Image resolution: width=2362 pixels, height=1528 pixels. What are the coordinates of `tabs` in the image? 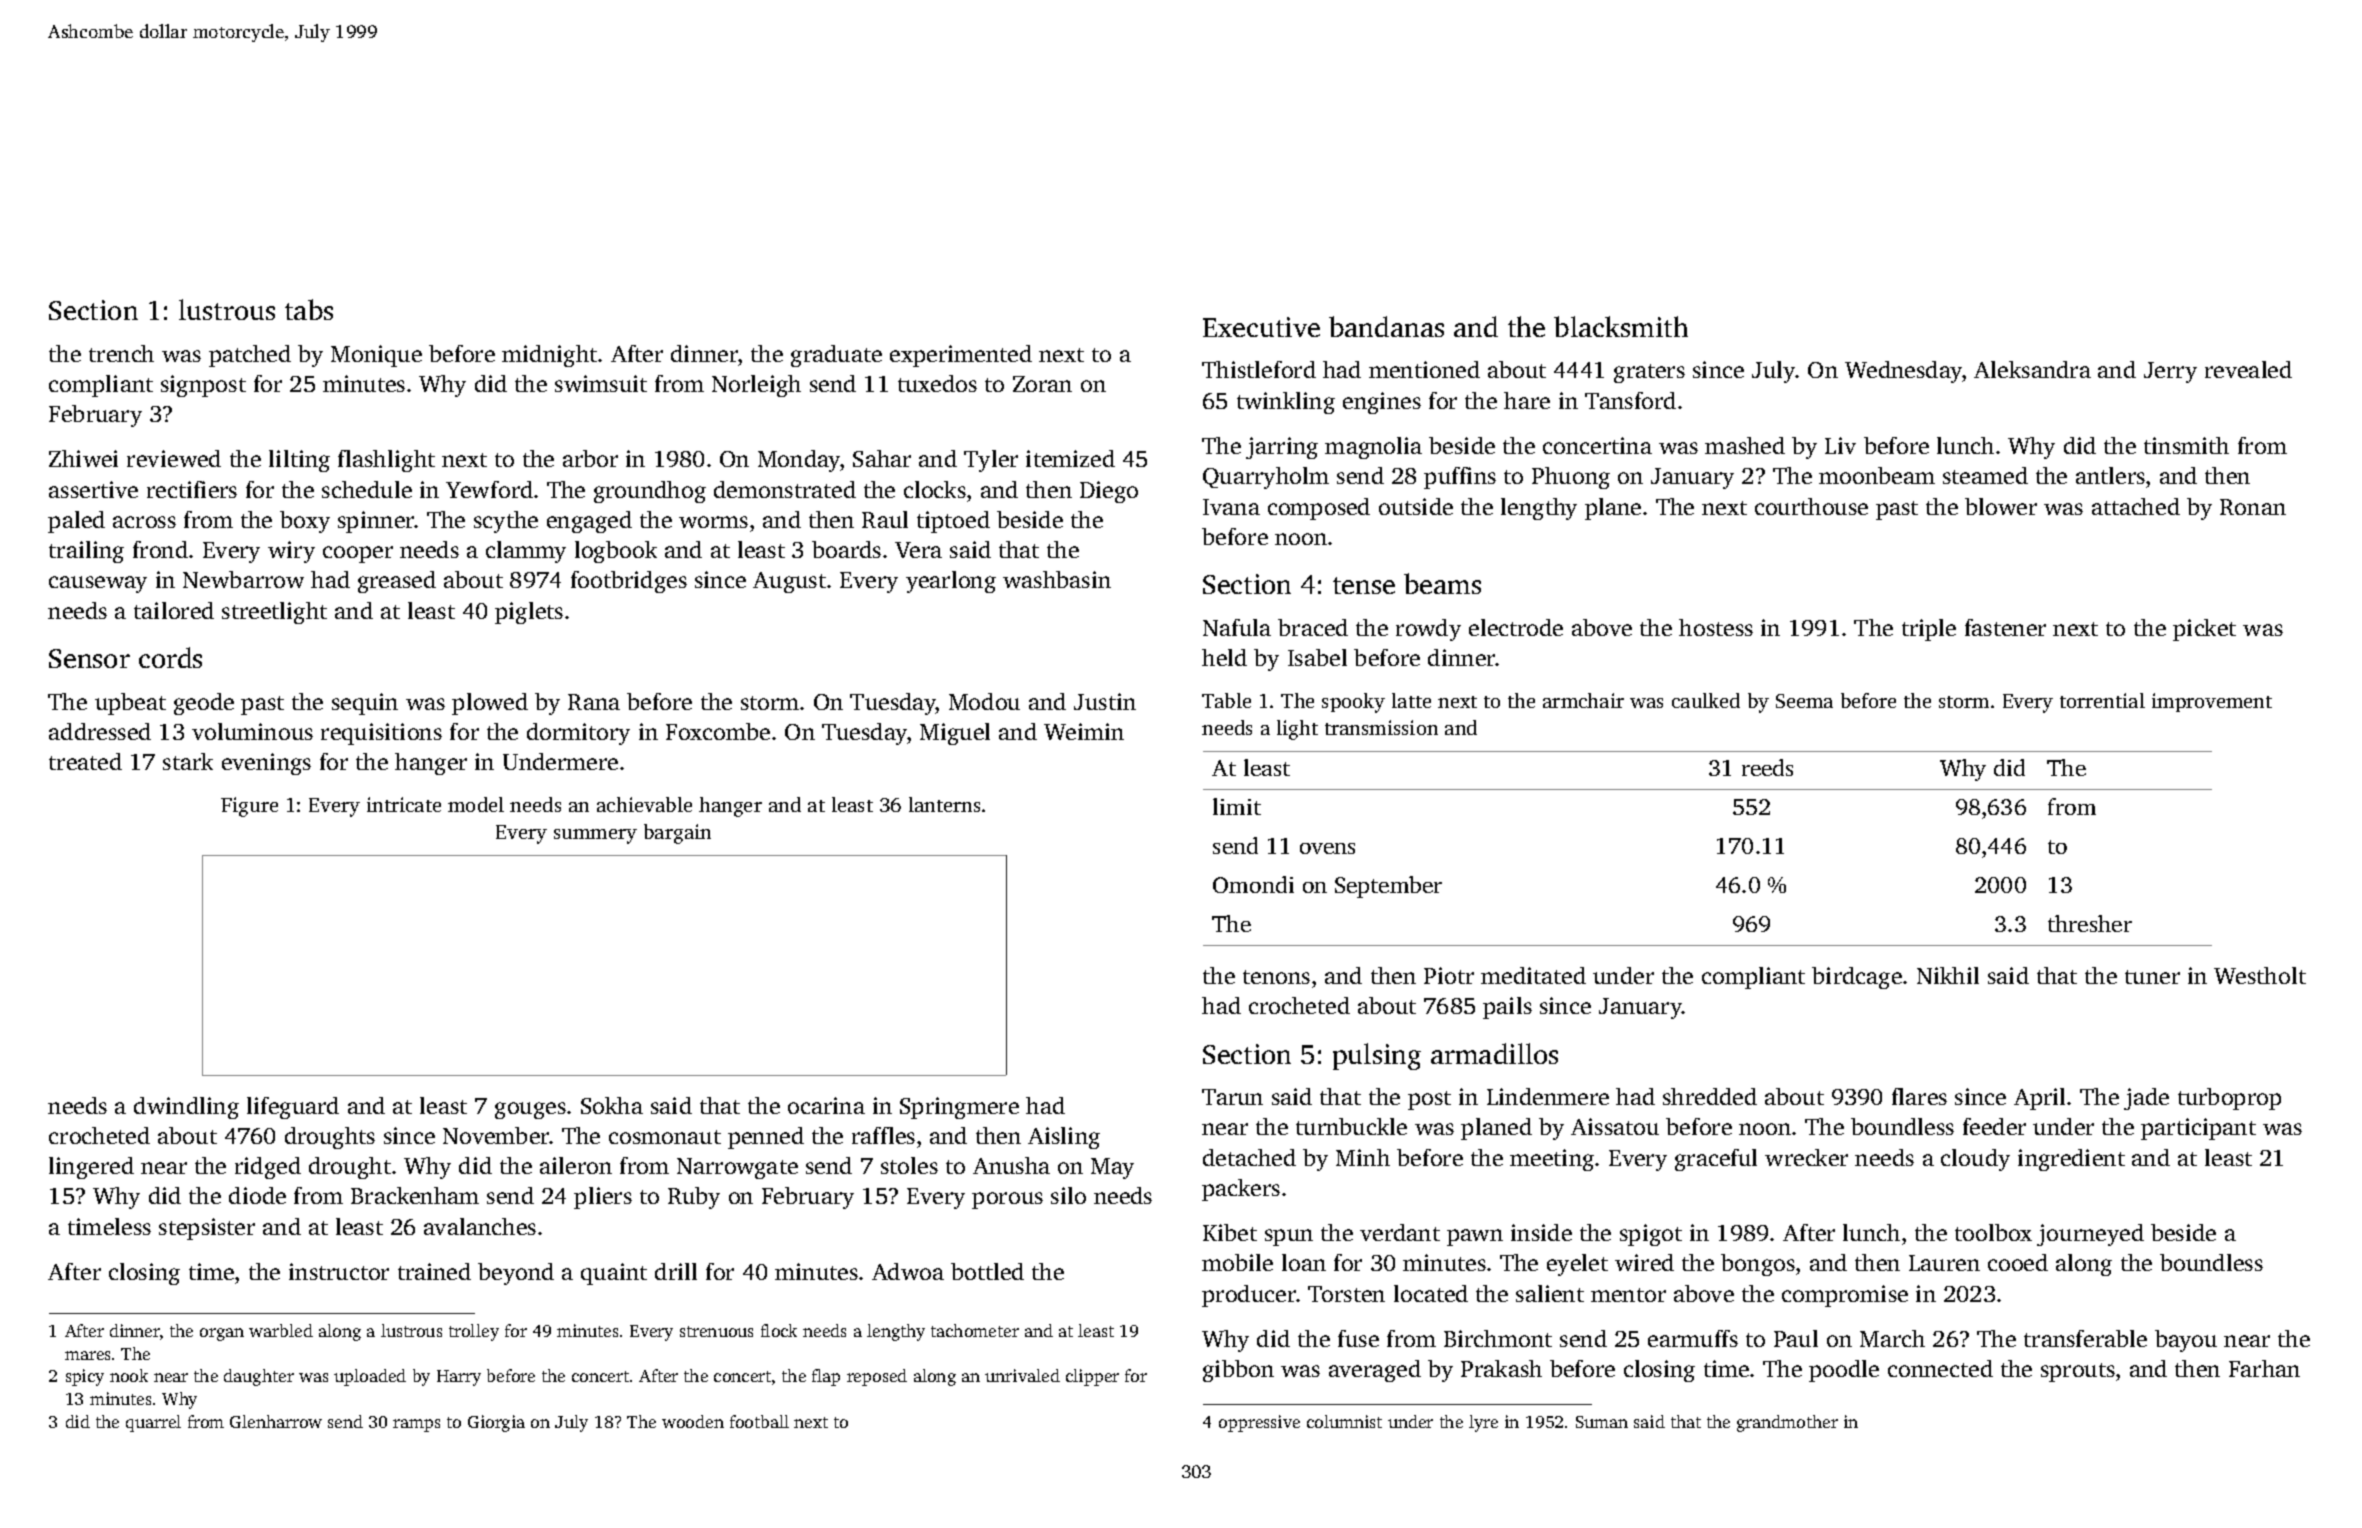 It's located at (309, 309).
